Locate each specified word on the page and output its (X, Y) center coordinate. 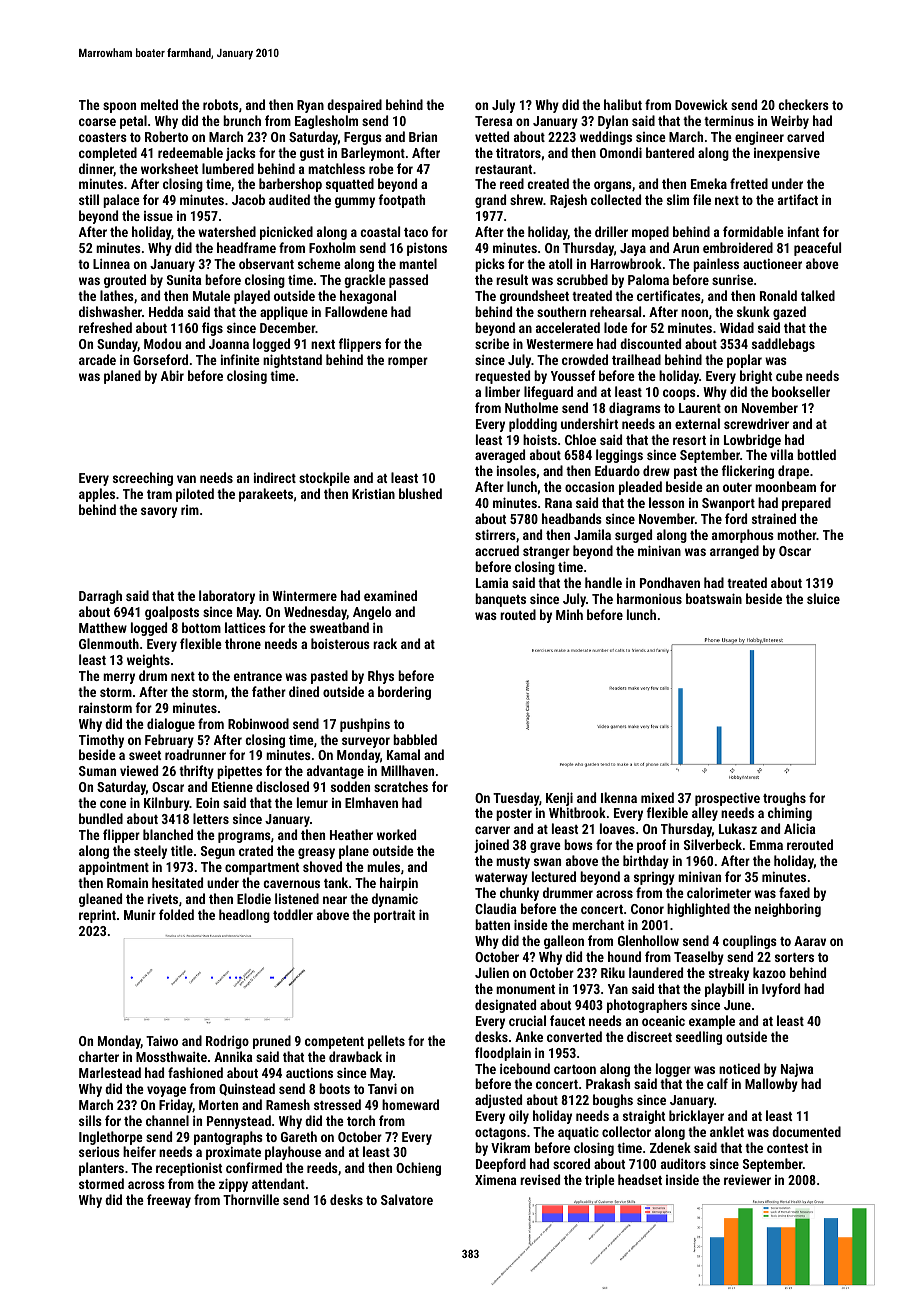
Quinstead (247, 1089)
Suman (97, 771)
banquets (500, 600)
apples (97, 495)
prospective (727, 799)
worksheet (169, 168)
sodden (350, 786)
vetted (492, 136)
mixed (657, 797)
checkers (803, 104)
